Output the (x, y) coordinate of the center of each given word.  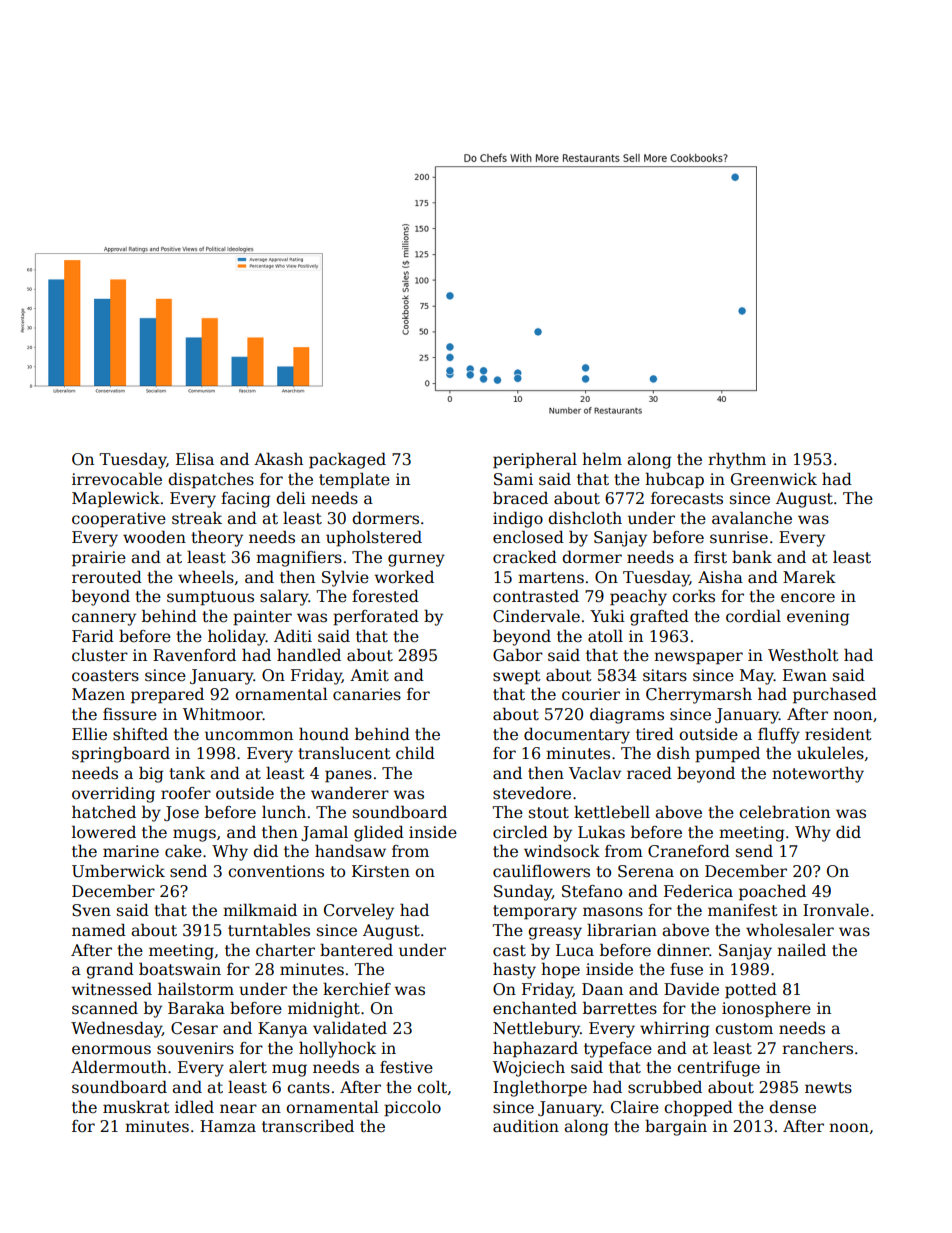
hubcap (674, 480)
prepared (167, 695)
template (354, 480)
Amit (369, 675)
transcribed (308, 1125)
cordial (753, 616)
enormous (111, 1050)
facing (245, 500)
